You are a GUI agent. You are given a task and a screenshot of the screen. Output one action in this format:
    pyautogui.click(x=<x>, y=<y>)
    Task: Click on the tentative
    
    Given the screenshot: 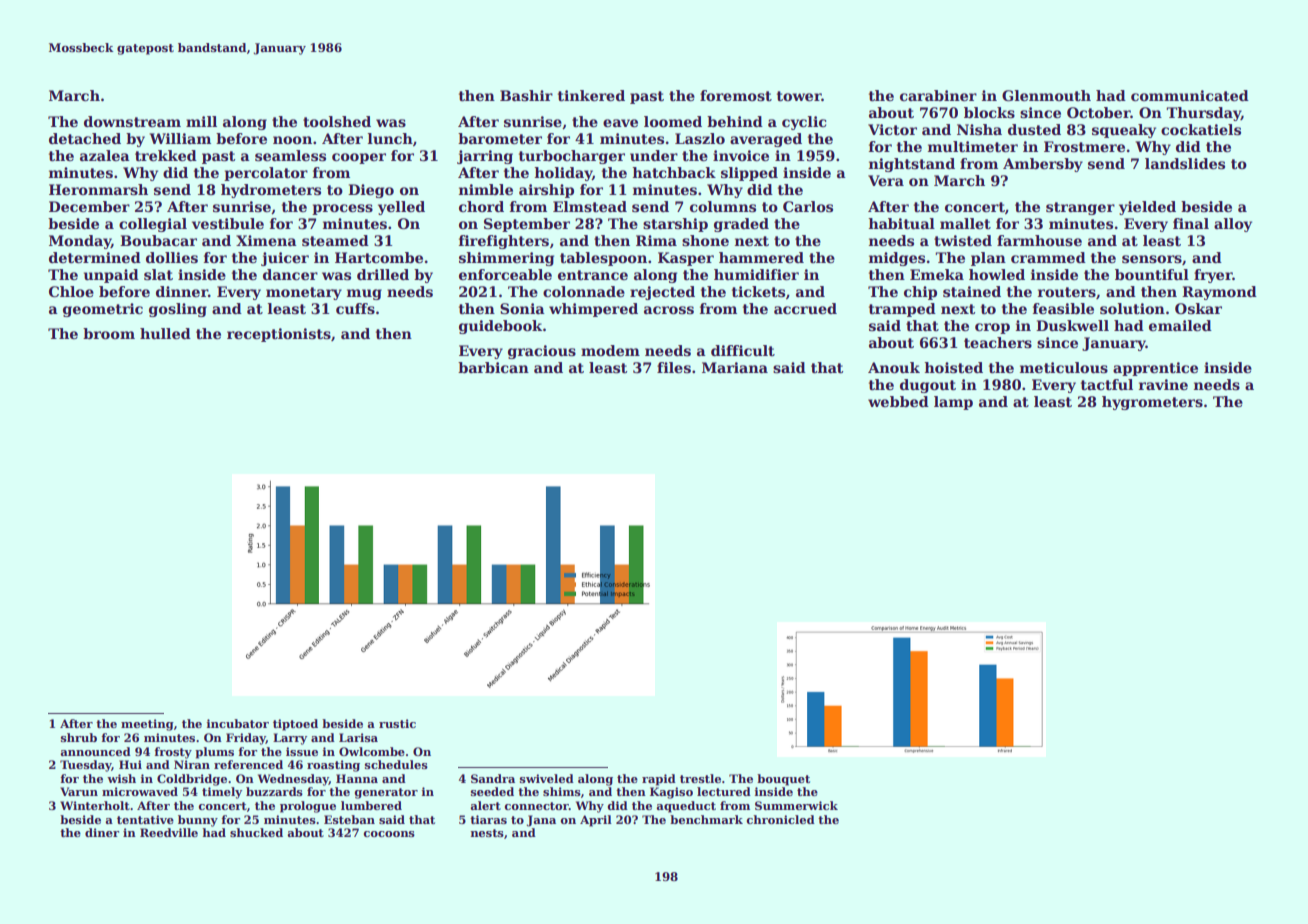 What is the action you would take?
    pyautogui.click(x=145, y=819)
